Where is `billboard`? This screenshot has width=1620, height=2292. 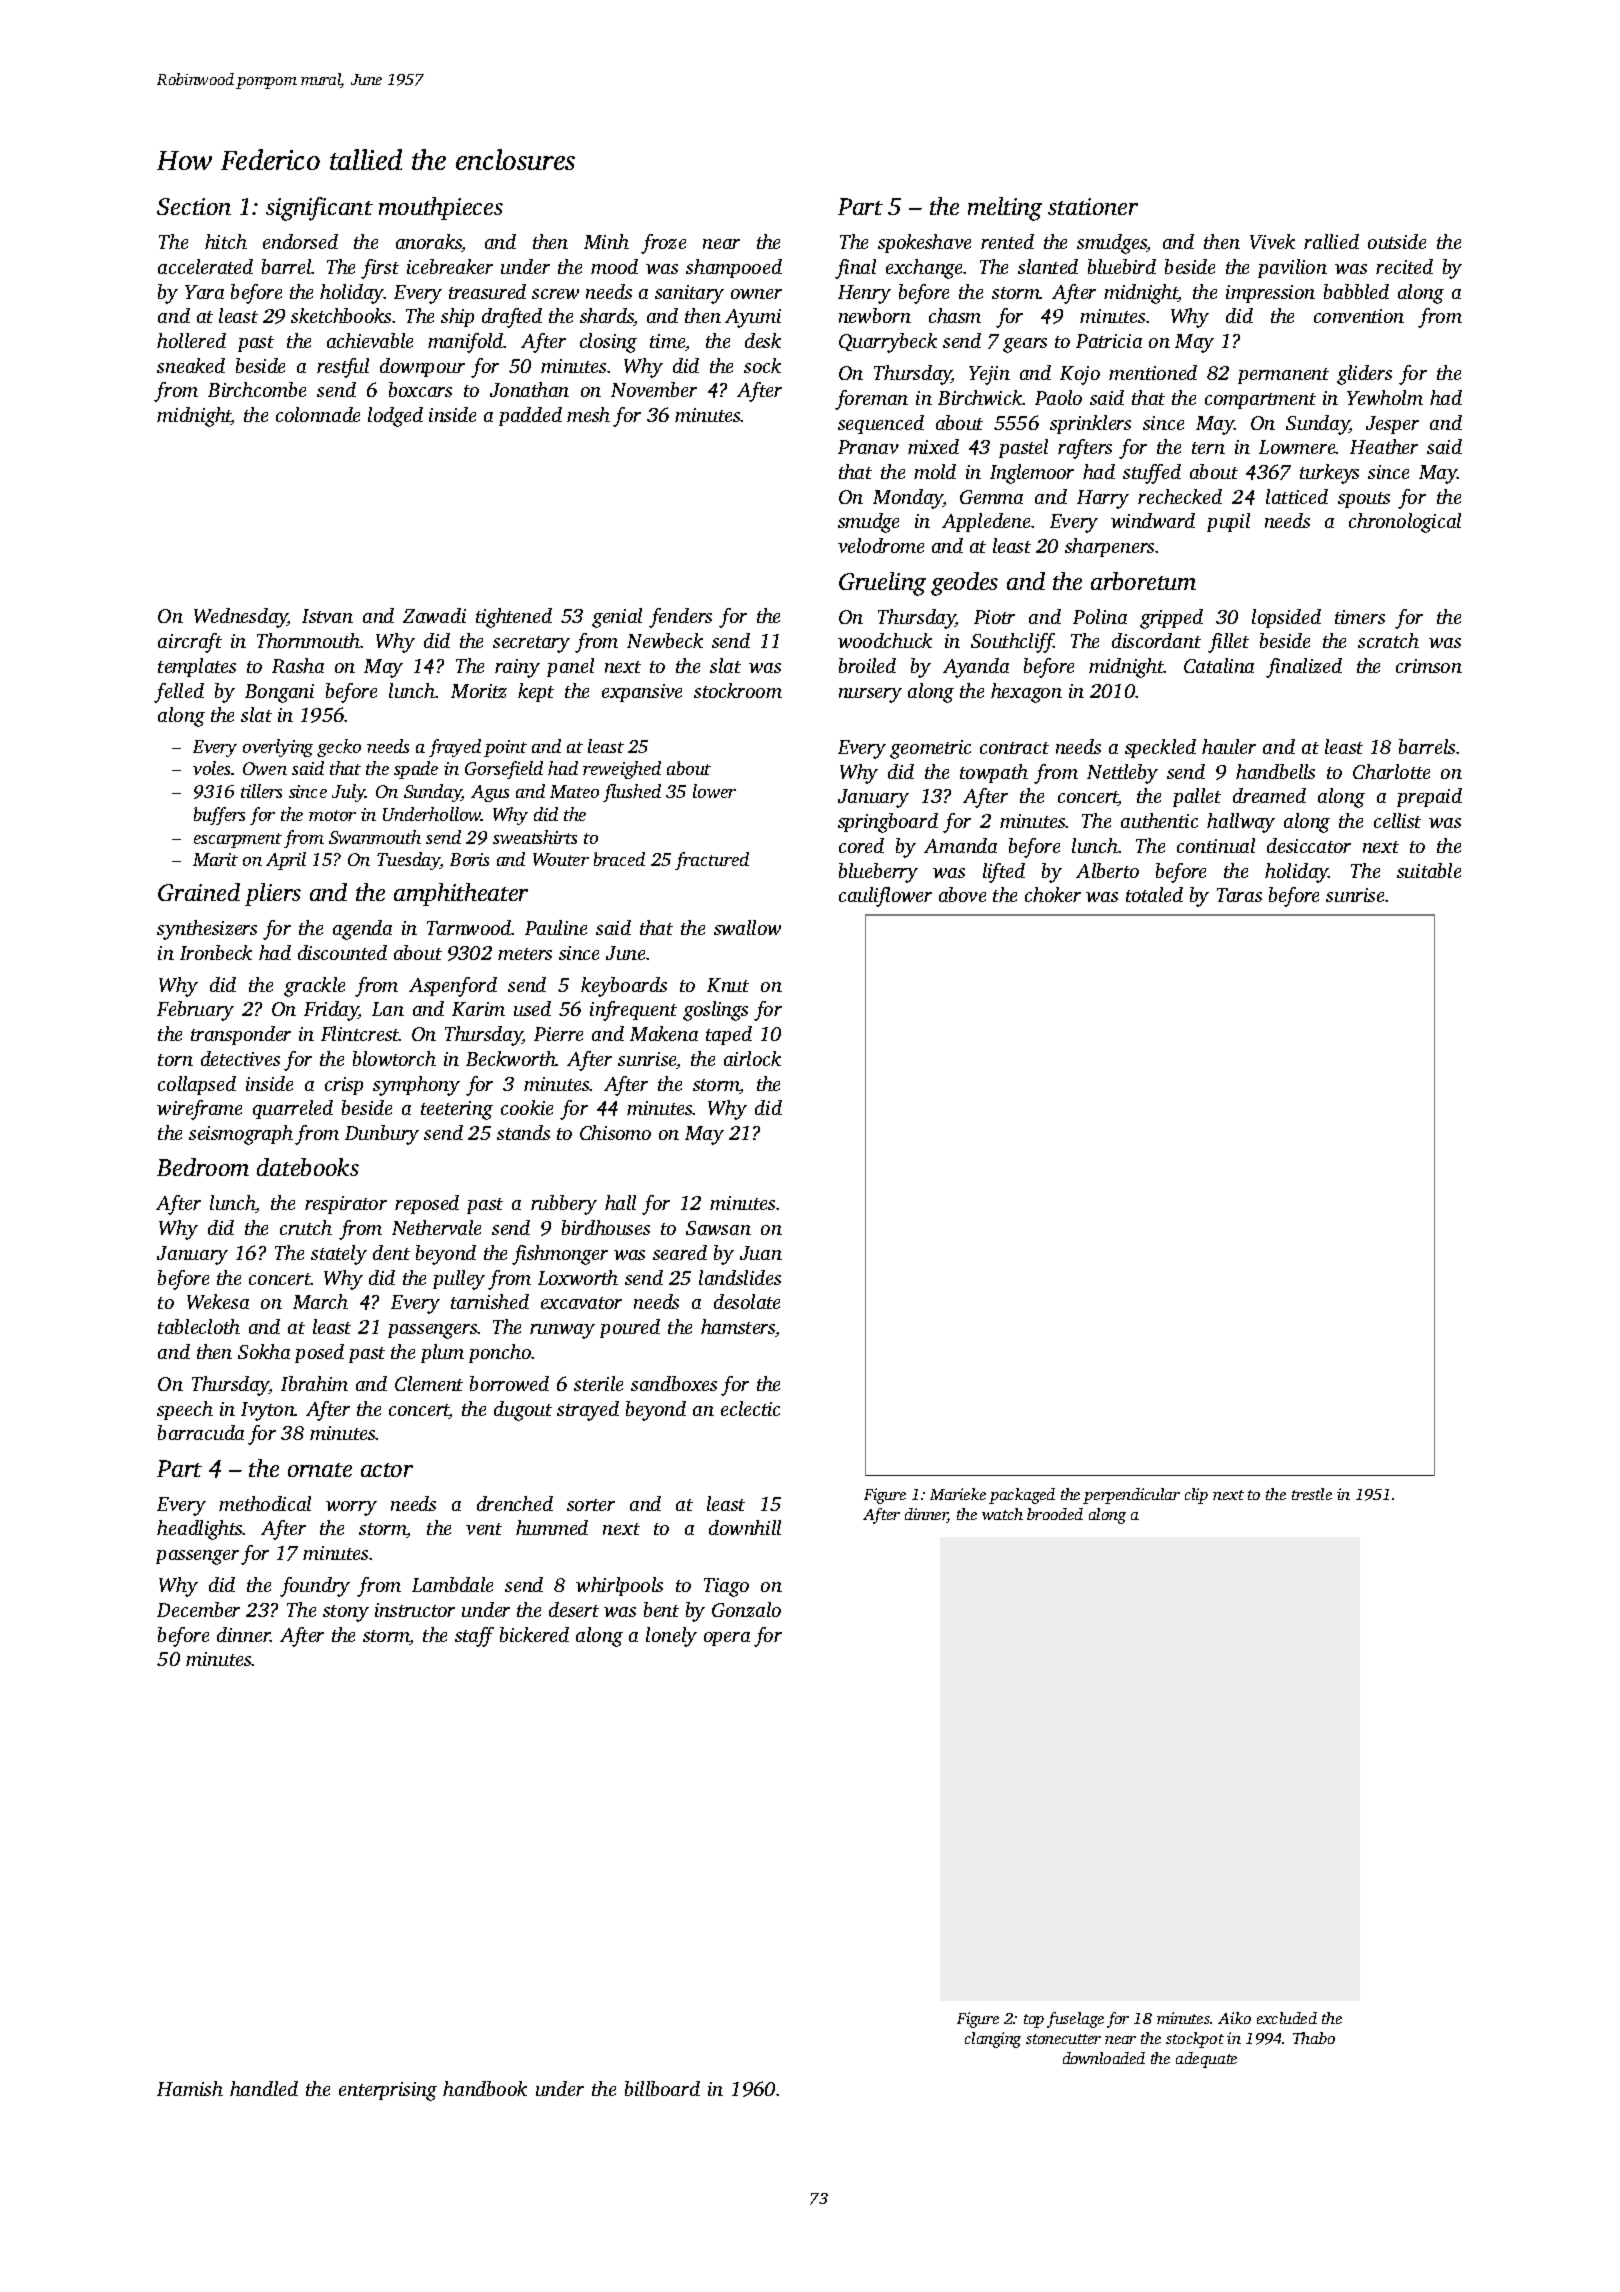
billboard is located at coordinates (662, 2088).
